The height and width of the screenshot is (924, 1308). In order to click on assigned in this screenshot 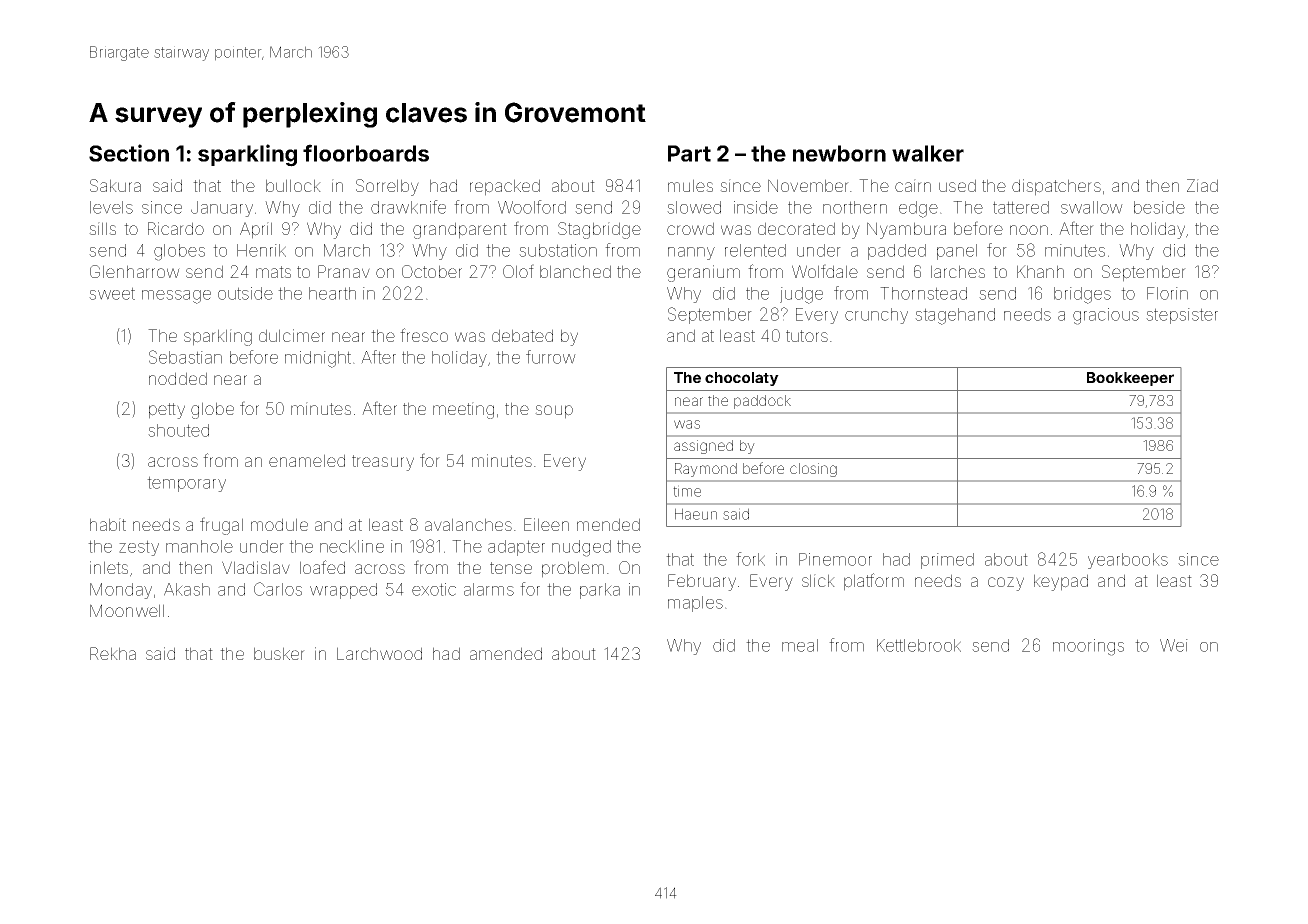, I will do `click(703, 447)`.
